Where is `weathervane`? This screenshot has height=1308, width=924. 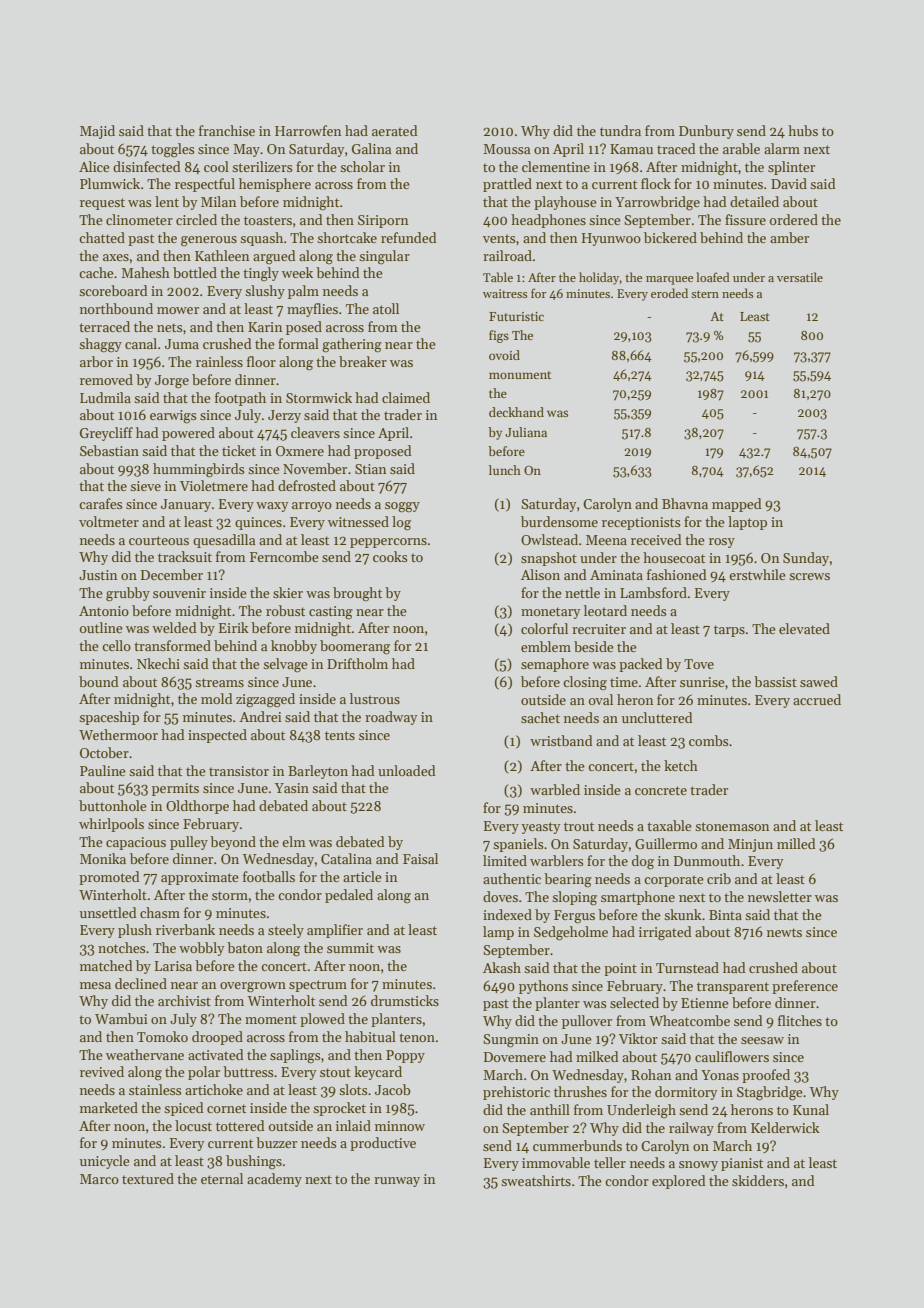
weathervane is located at coordinates (145, 1054).
